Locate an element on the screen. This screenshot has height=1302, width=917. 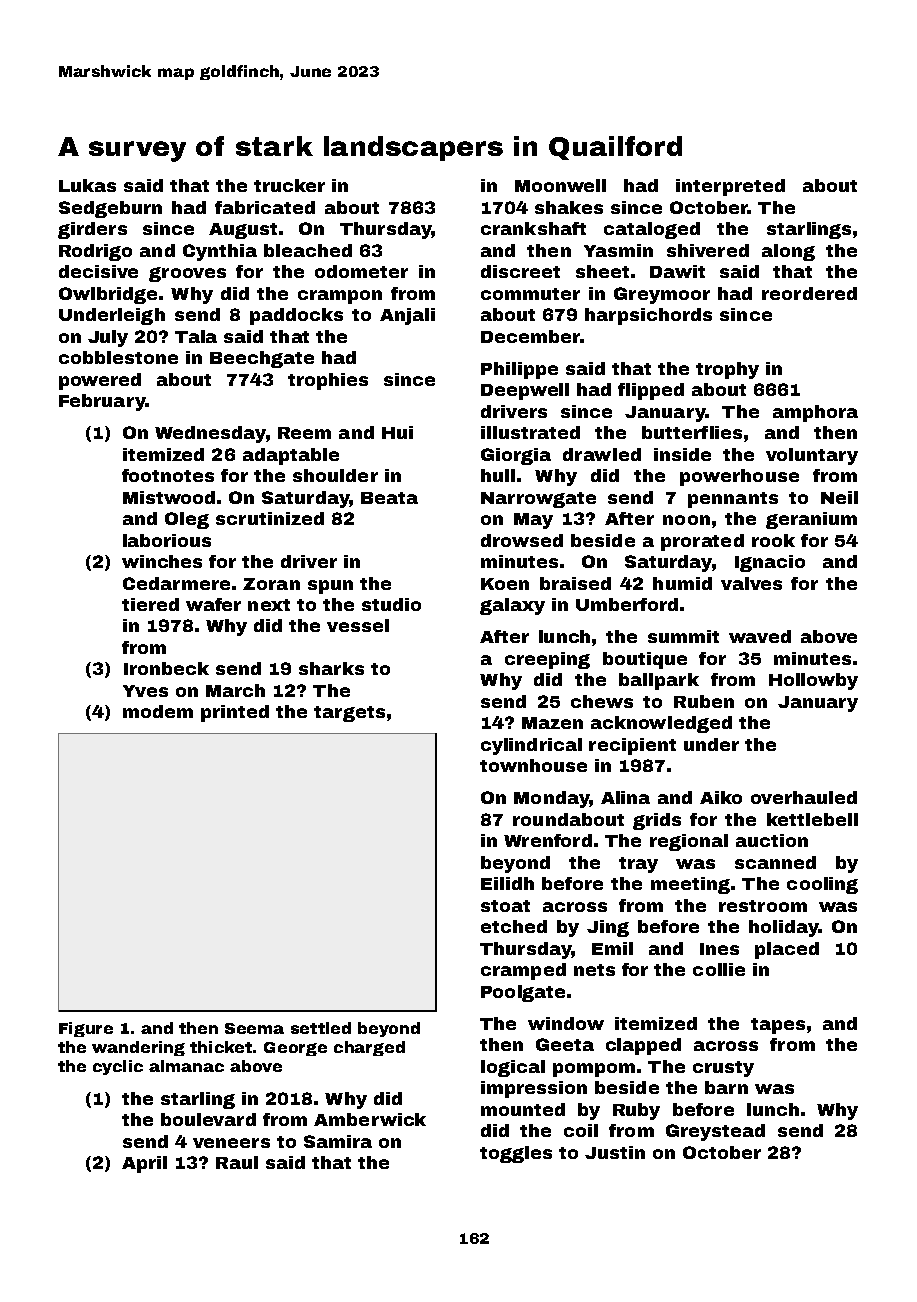
toggles is located at coordinates (516, 1154).
